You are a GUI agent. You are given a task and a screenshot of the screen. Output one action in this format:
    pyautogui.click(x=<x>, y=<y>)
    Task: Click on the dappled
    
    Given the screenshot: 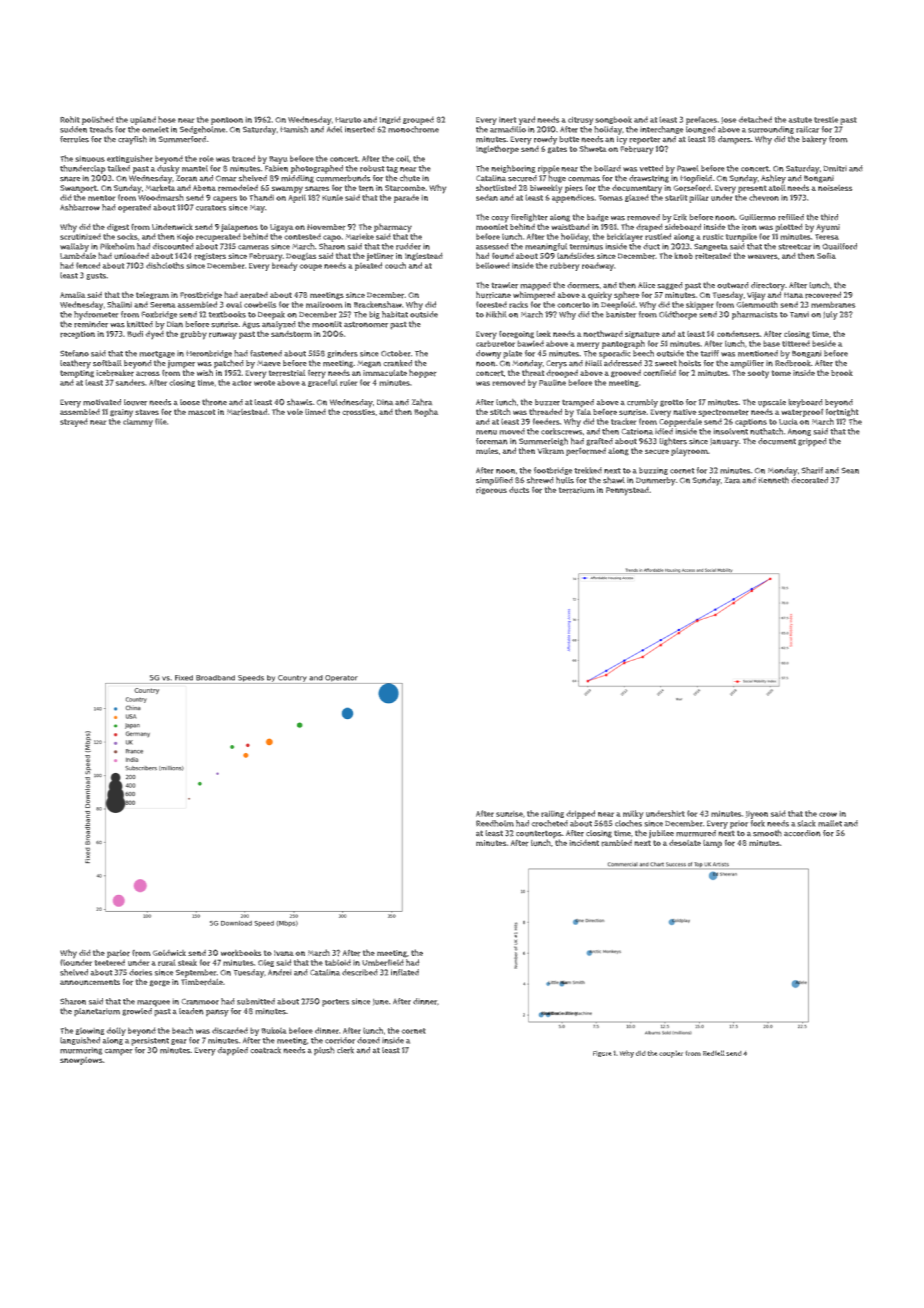 What is the action you would take?
    pyautogui.click(x=233, y=1051)
